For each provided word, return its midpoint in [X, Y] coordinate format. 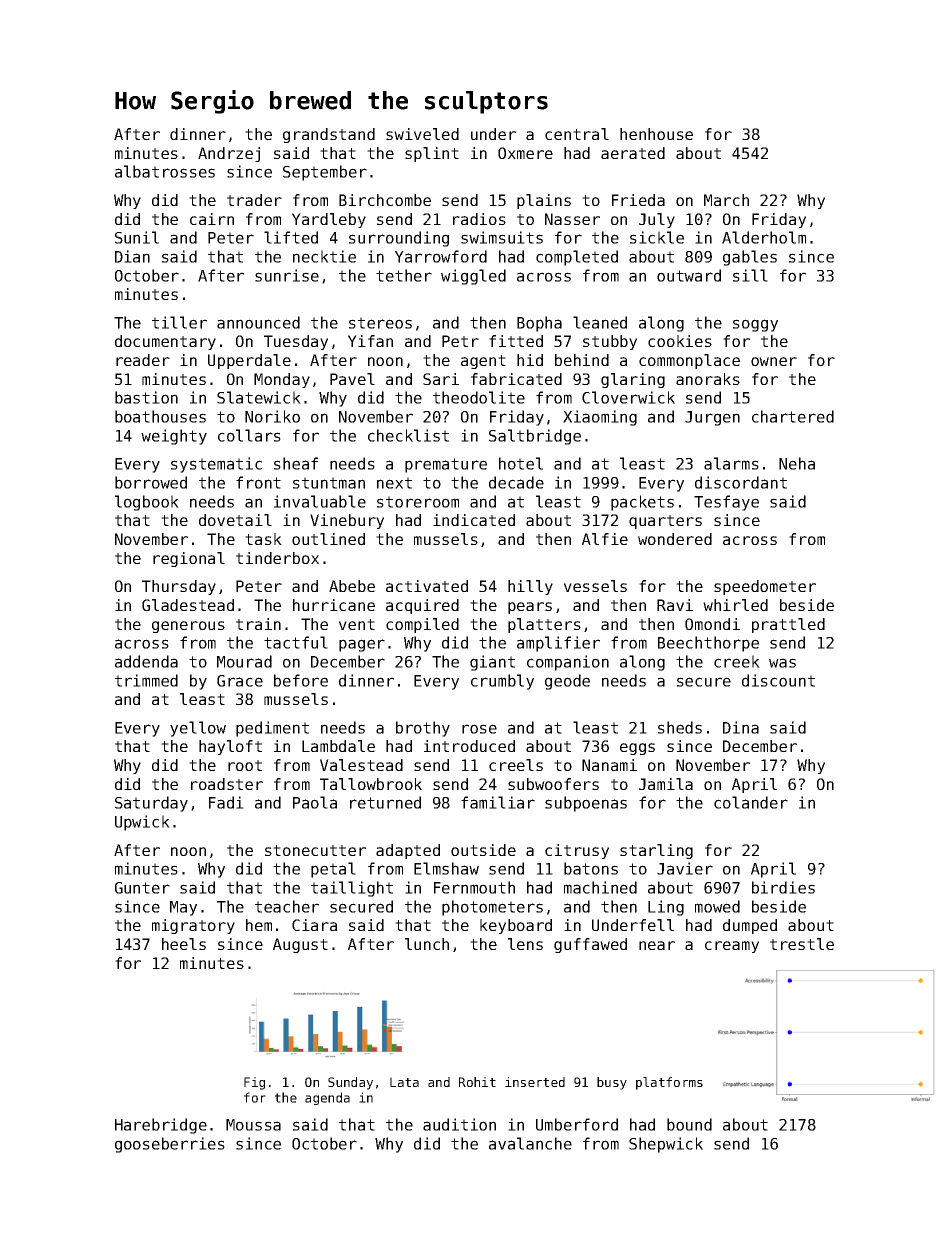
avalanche [530, 1143]
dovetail [235, 520]
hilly [530, 587]
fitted [516, 341]
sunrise [287, 275]
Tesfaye [726, 503]
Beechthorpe [708, 644]
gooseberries [170, 1145]
